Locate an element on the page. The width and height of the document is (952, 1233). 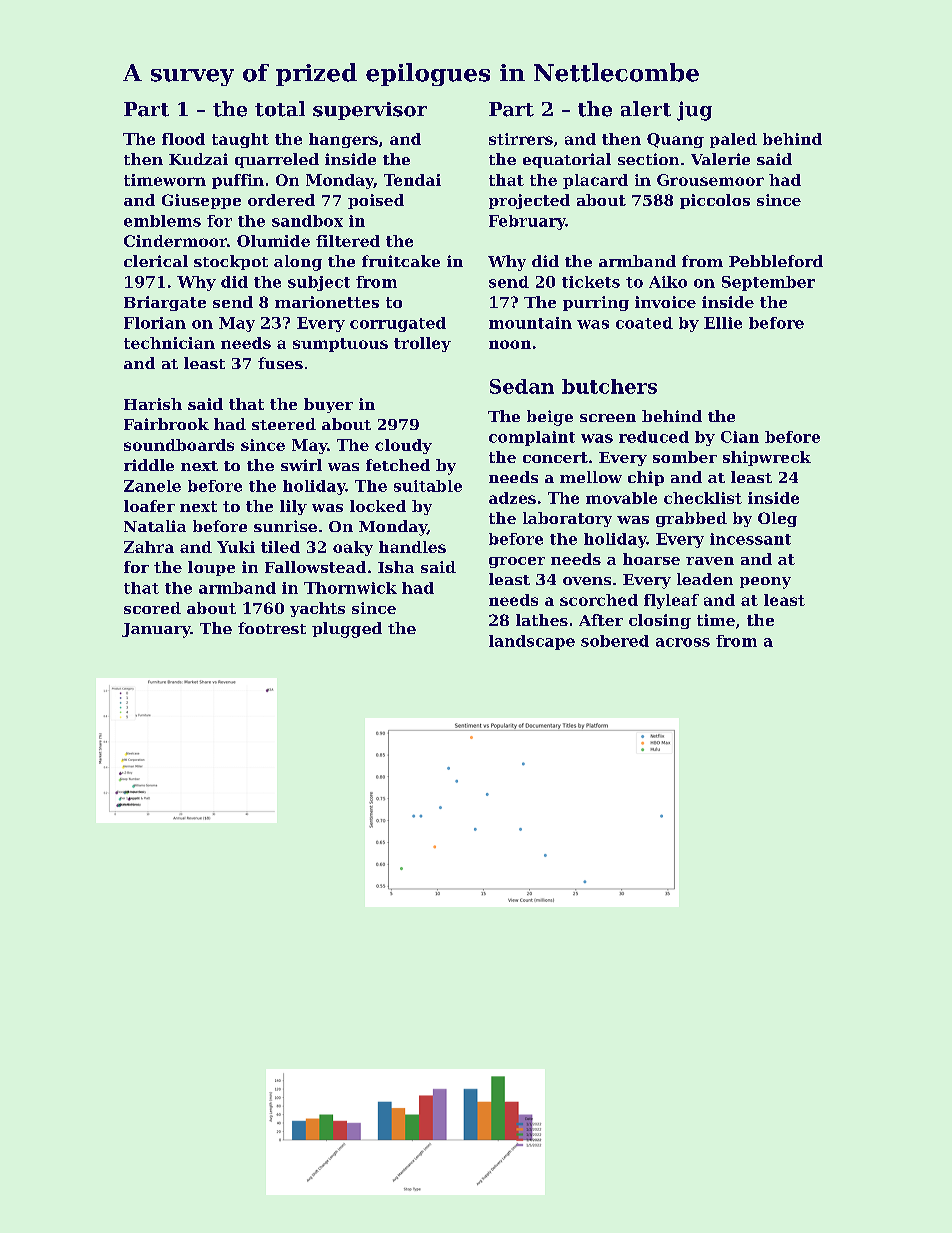
supervisor is located at coordinates (370, 111).
